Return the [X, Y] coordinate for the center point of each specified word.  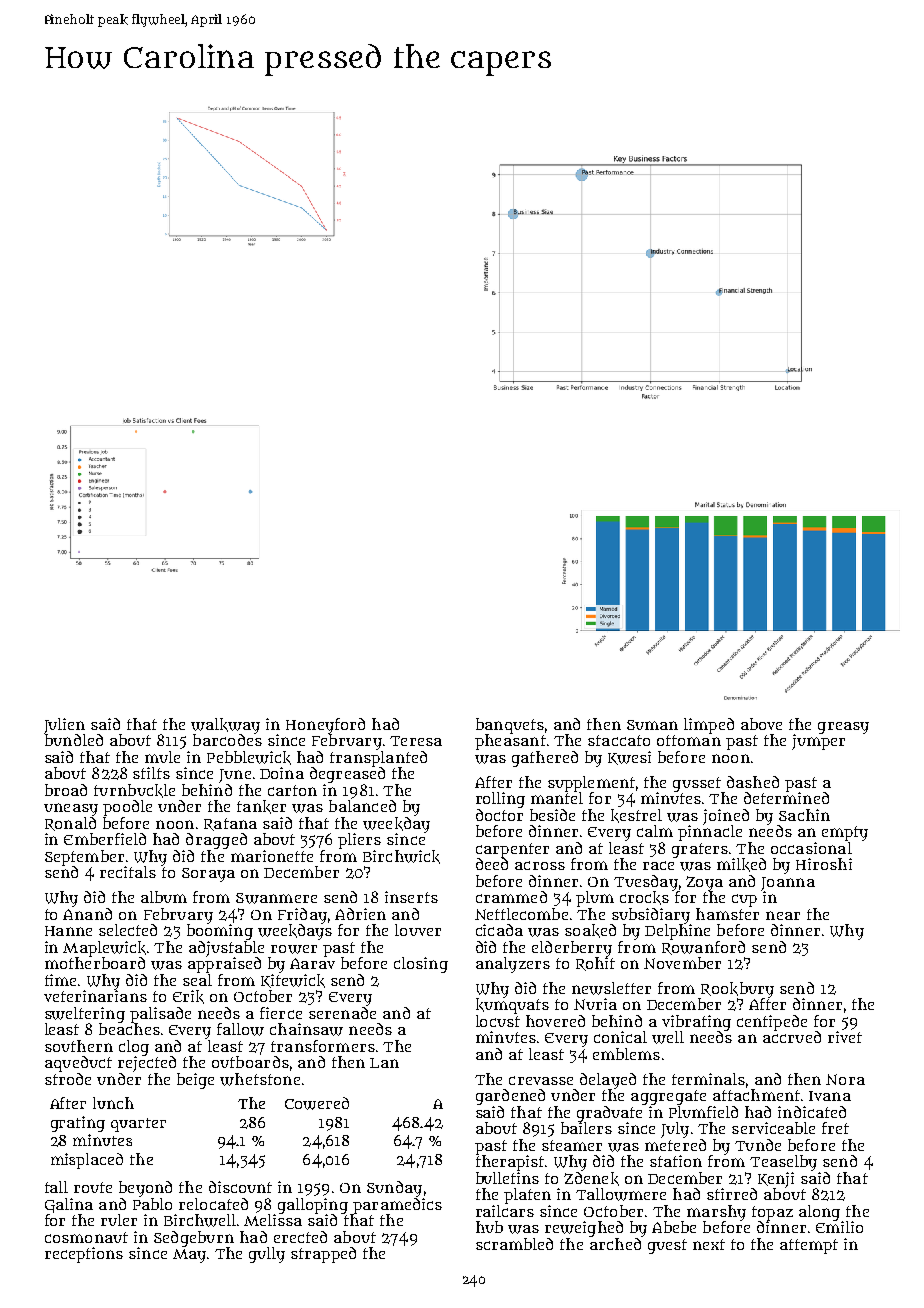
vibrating [696, 1023]
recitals [128, 872]
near [783, 915]
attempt [809, 1246]
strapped [323, 1255]
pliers [359, 841]
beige [195, 1081]
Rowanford [703, 948]
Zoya [704, 883]
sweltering [85, 1015]
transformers [323, 1046]
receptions [84, 1255]
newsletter [611, 988]
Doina [282, 773]
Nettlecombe [521, 914]
